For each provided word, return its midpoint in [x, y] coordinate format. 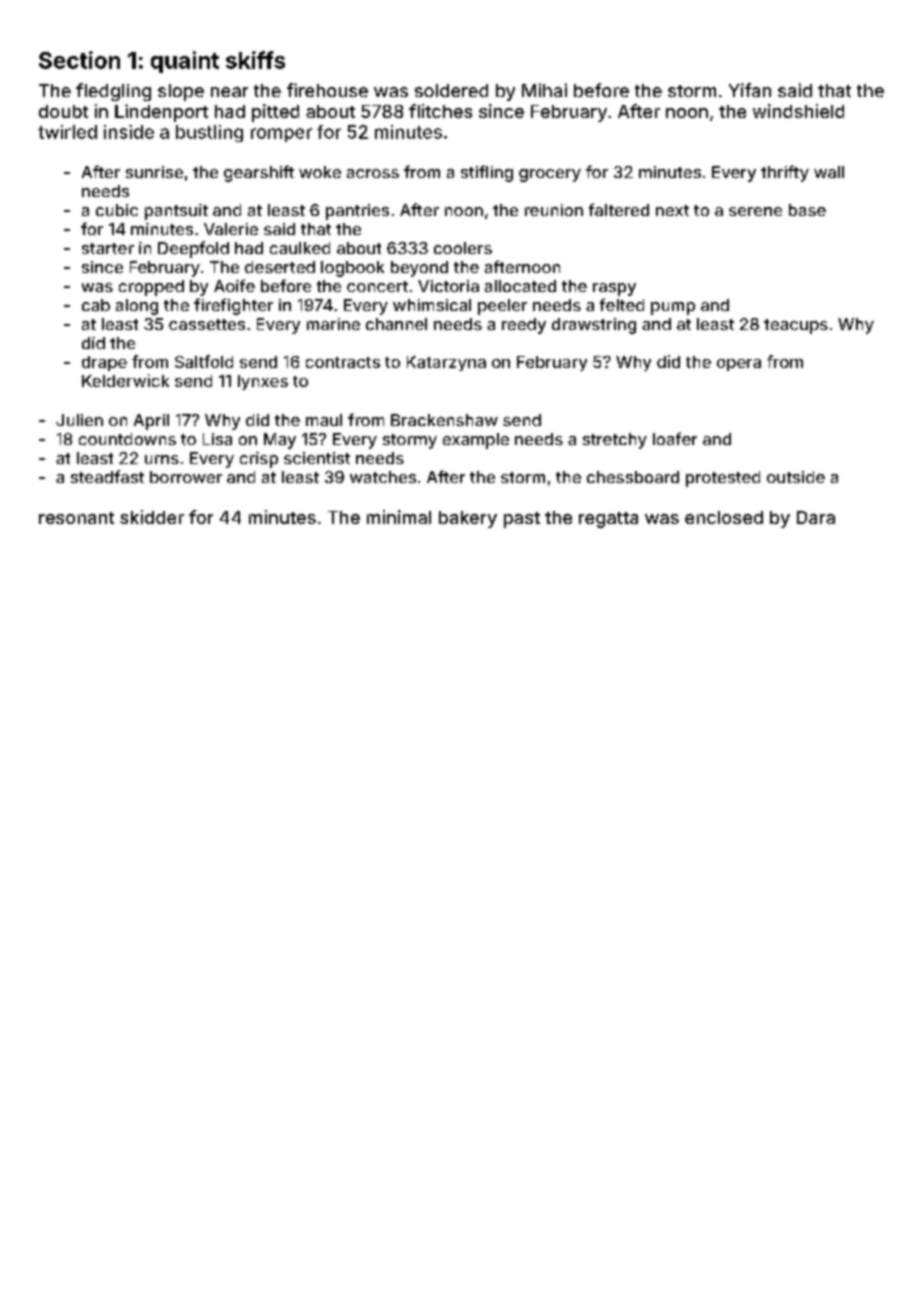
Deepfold [193, 249]
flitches [440, 111]
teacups [796, 326]
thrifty [785, 173]
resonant [76, 518]
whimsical [432, 305]
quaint [185, 62]
